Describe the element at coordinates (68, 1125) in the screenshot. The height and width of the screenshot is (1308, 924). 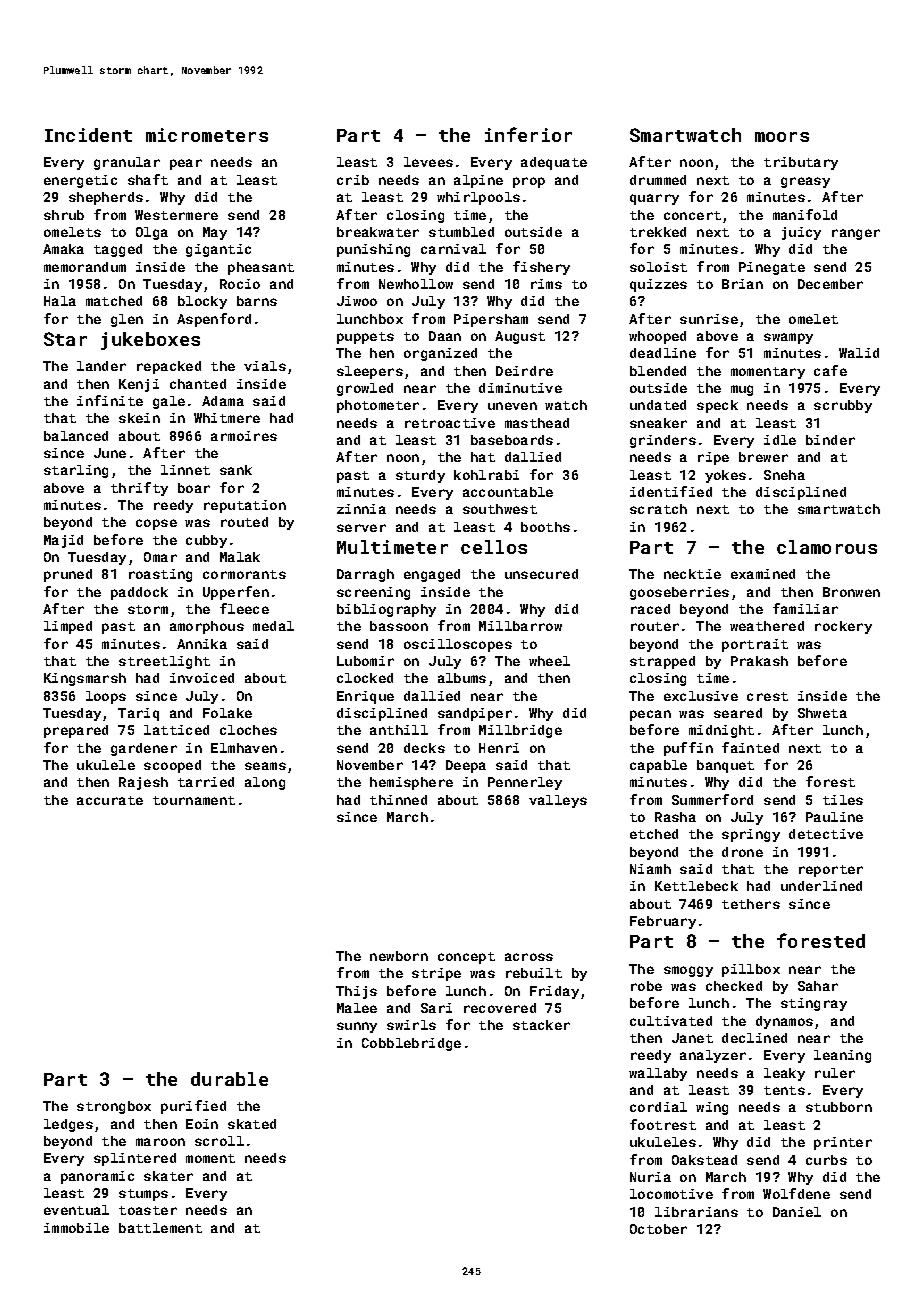
I see `ledges` at that location.
